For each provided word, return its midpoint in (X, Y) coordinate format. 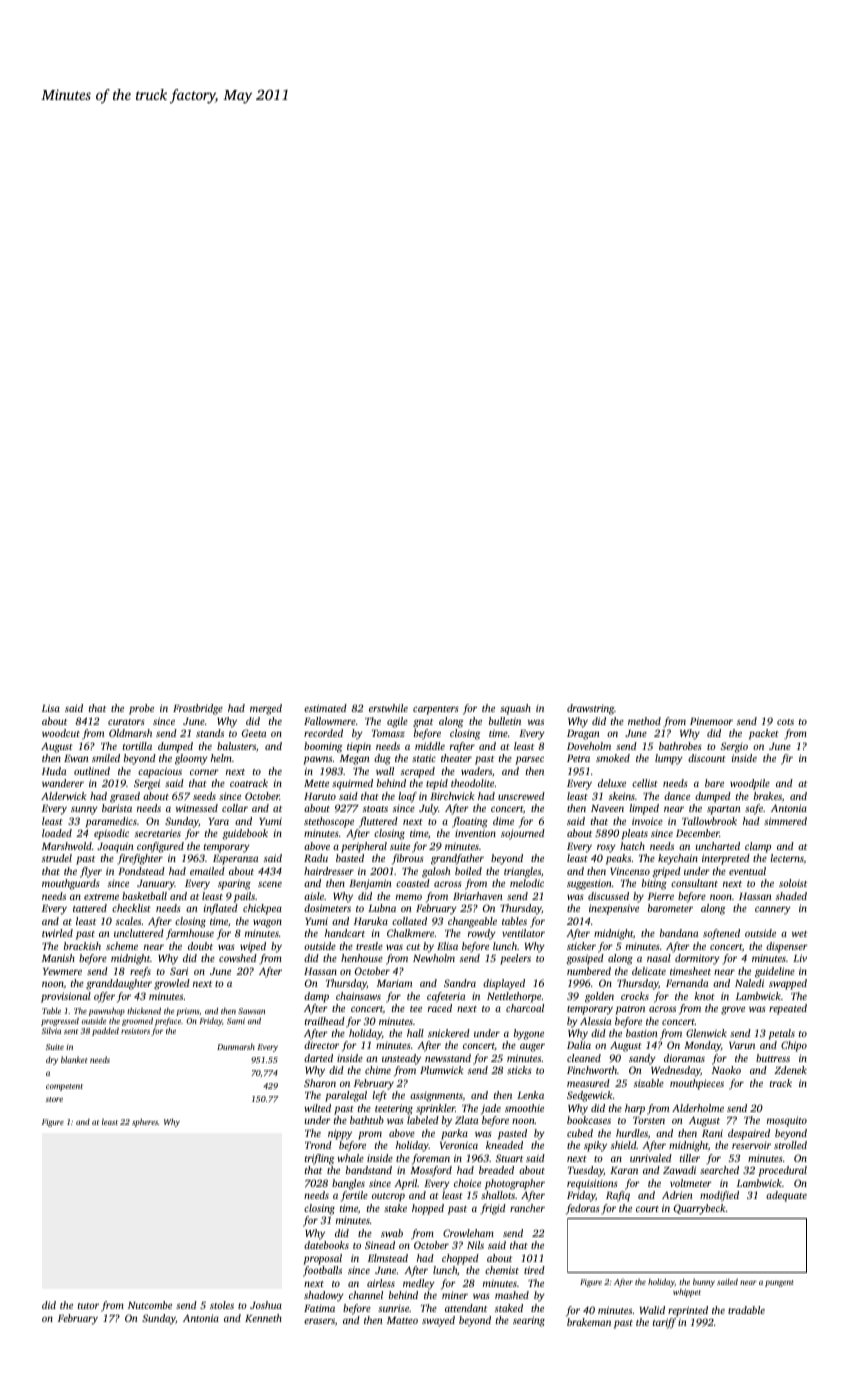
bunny (704, 1282)
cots (785, 722)
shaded (791, 896)
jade (491, 1109)
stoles (222, 1305)
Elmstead (388, 1258)
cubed (580, 1133)
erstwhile (388, 708)
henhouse (362, 958)
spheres (145, 1122)
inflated (221, 909)
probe (141, 709)
